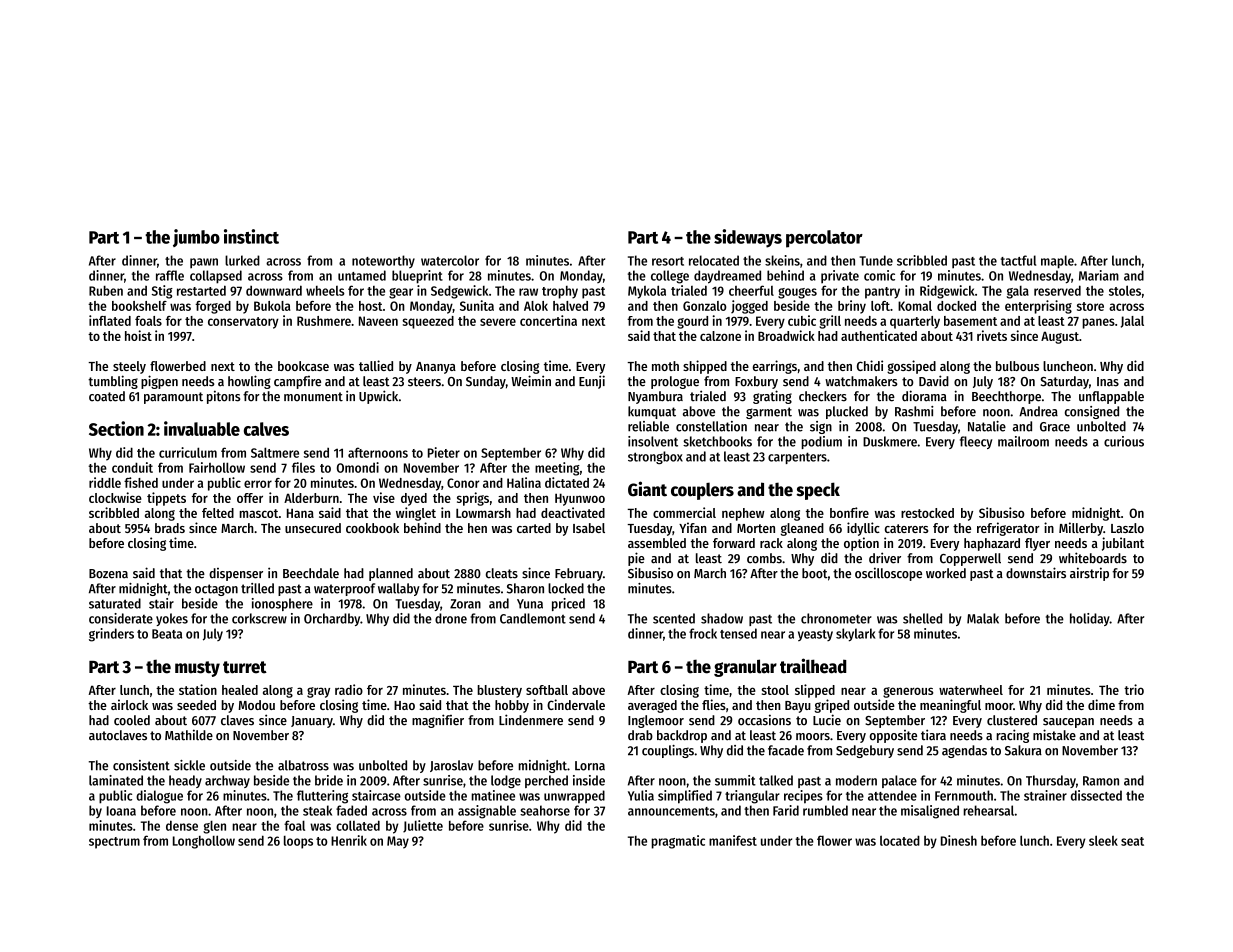 Image resolution: width=1233 pixels, height=952 pixels. I want to click on Yifan, so click(693, 527).
